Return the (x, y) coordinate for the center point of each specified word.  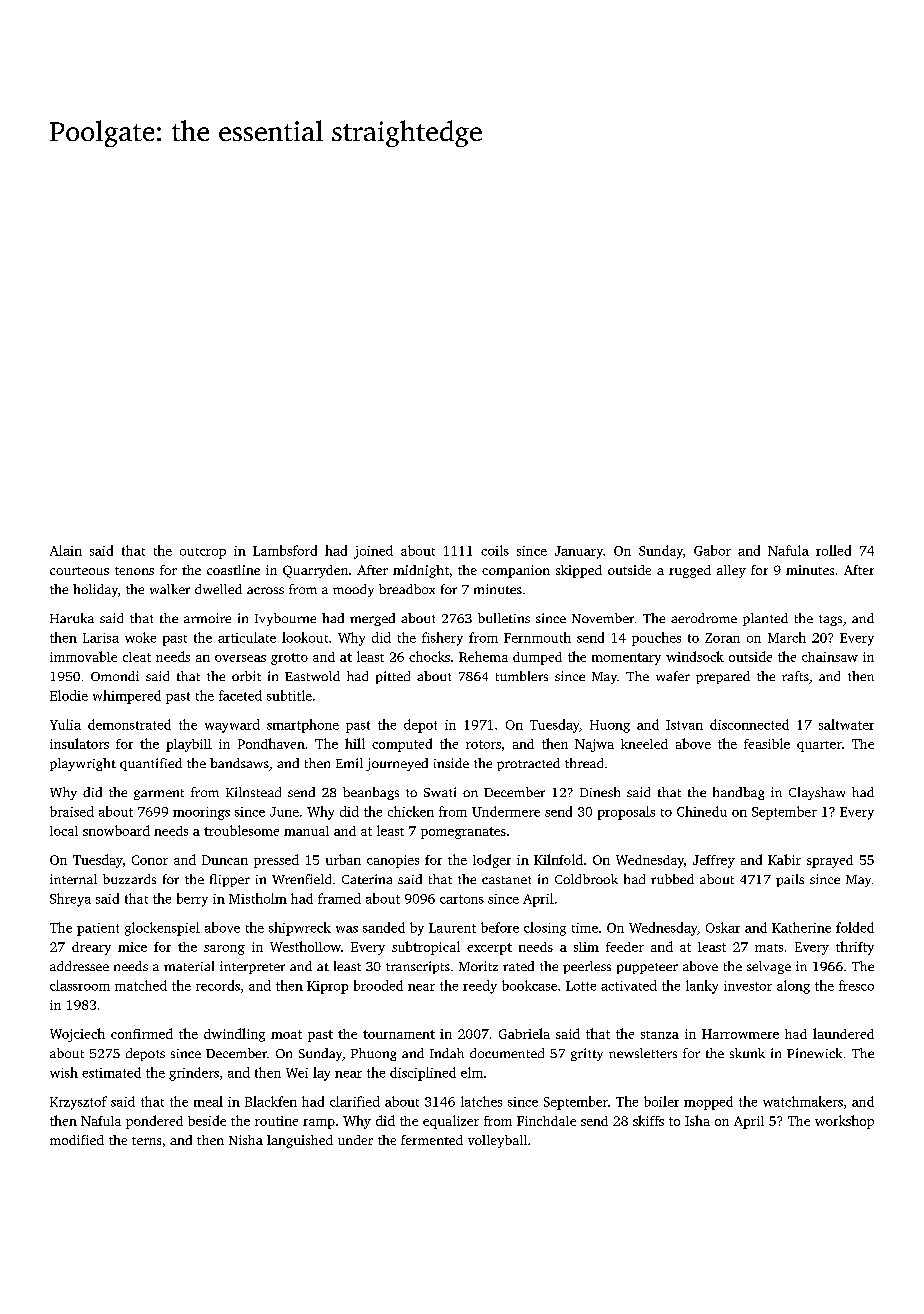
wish (64, 1072)
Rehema (483, 656)
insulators (79, 743)
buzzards (129, 879)
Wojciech (77, 1035)
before (500, 927)
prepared (723, 677)
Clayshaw (817, 793)
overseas (240, 658)
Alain (66, 550)
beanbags (371, 793)
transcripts (418, 967)
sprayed (830, 861)
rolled (833, 550)
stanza (660, 1035)
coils (495, 550)
